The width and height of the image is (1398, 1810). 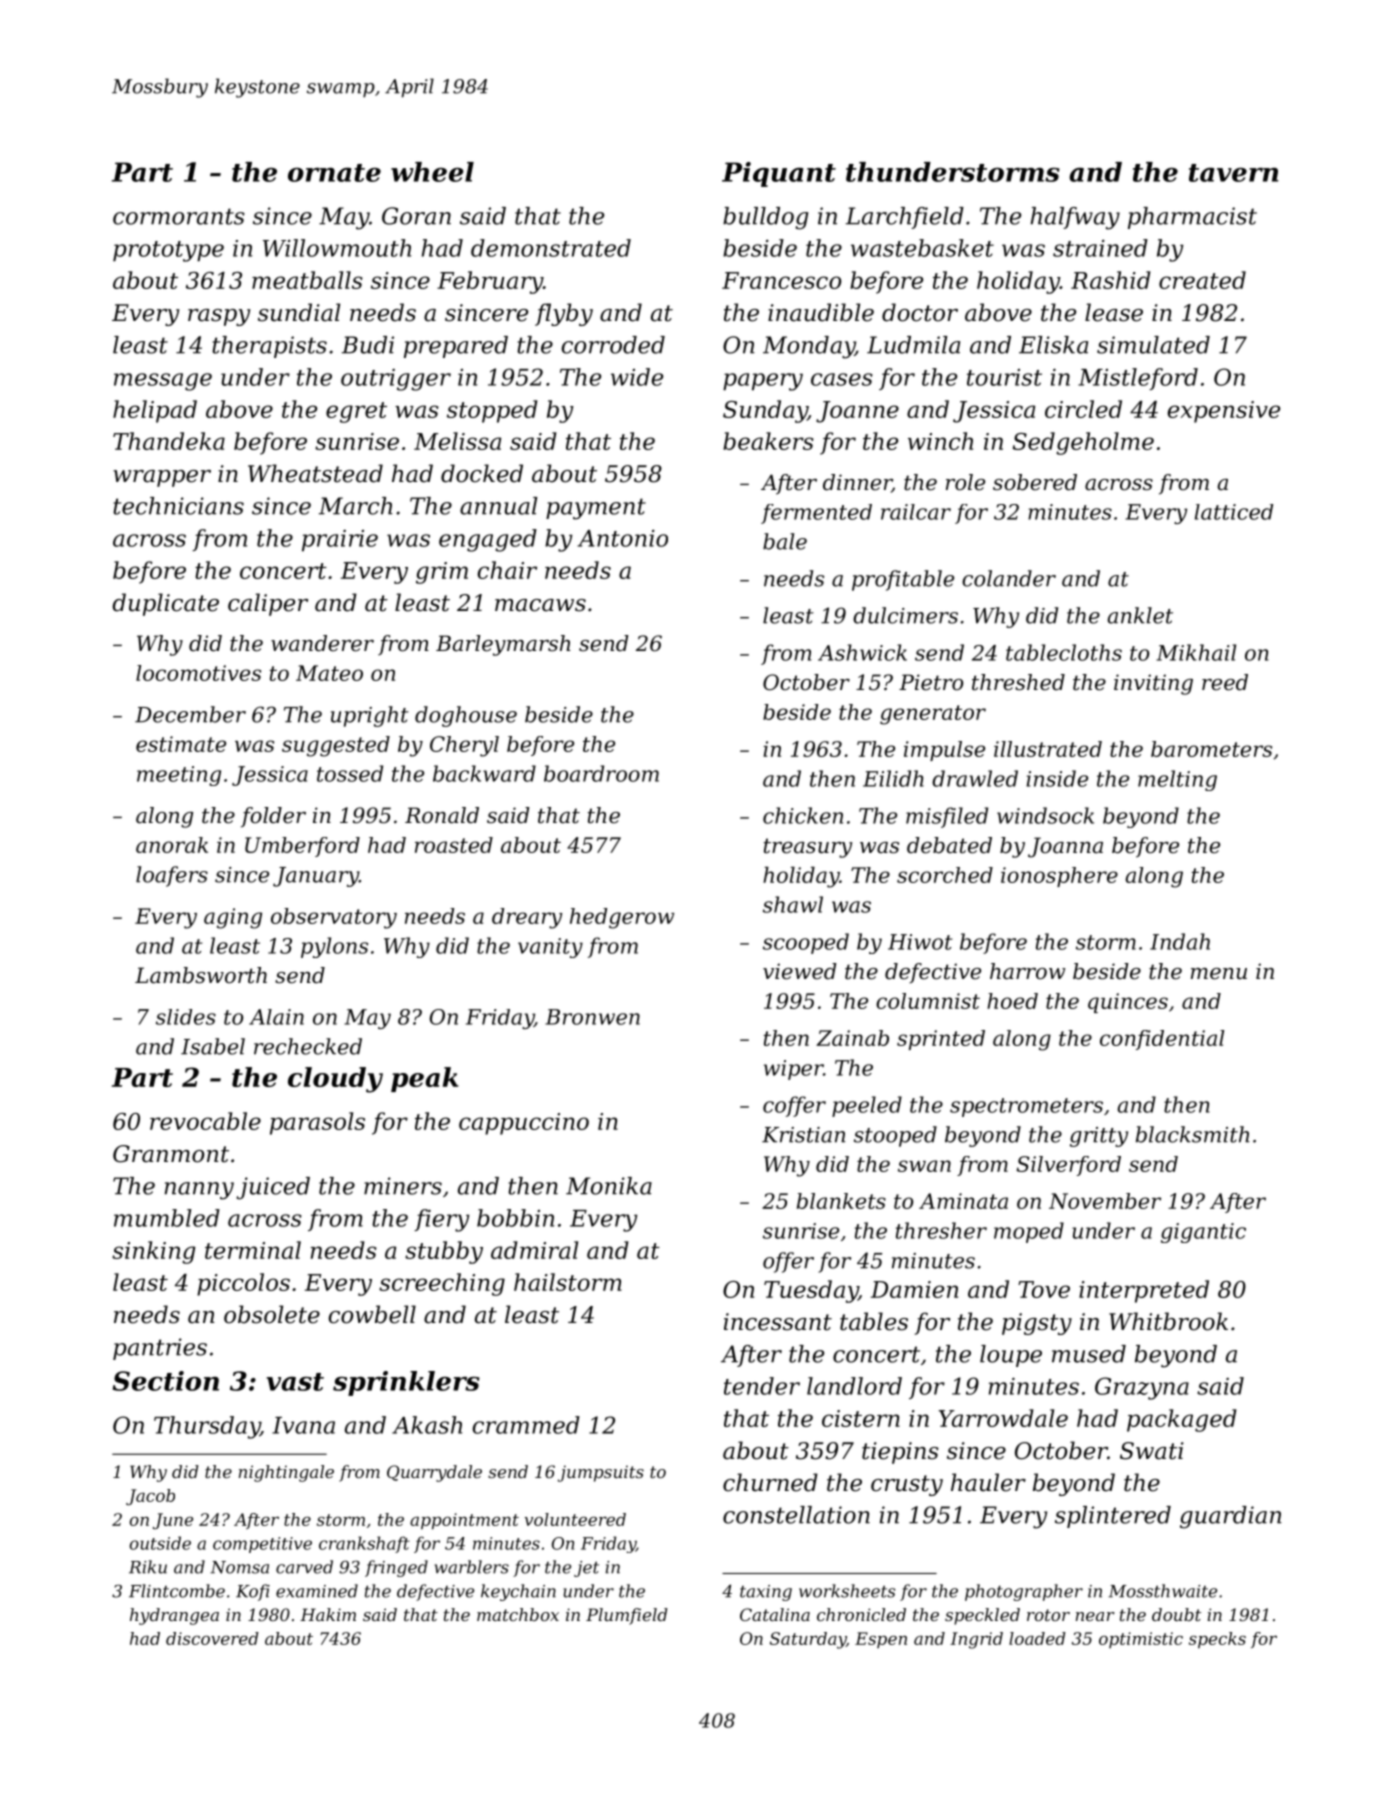 I want to click on payment, so click(x=596, y=509).
